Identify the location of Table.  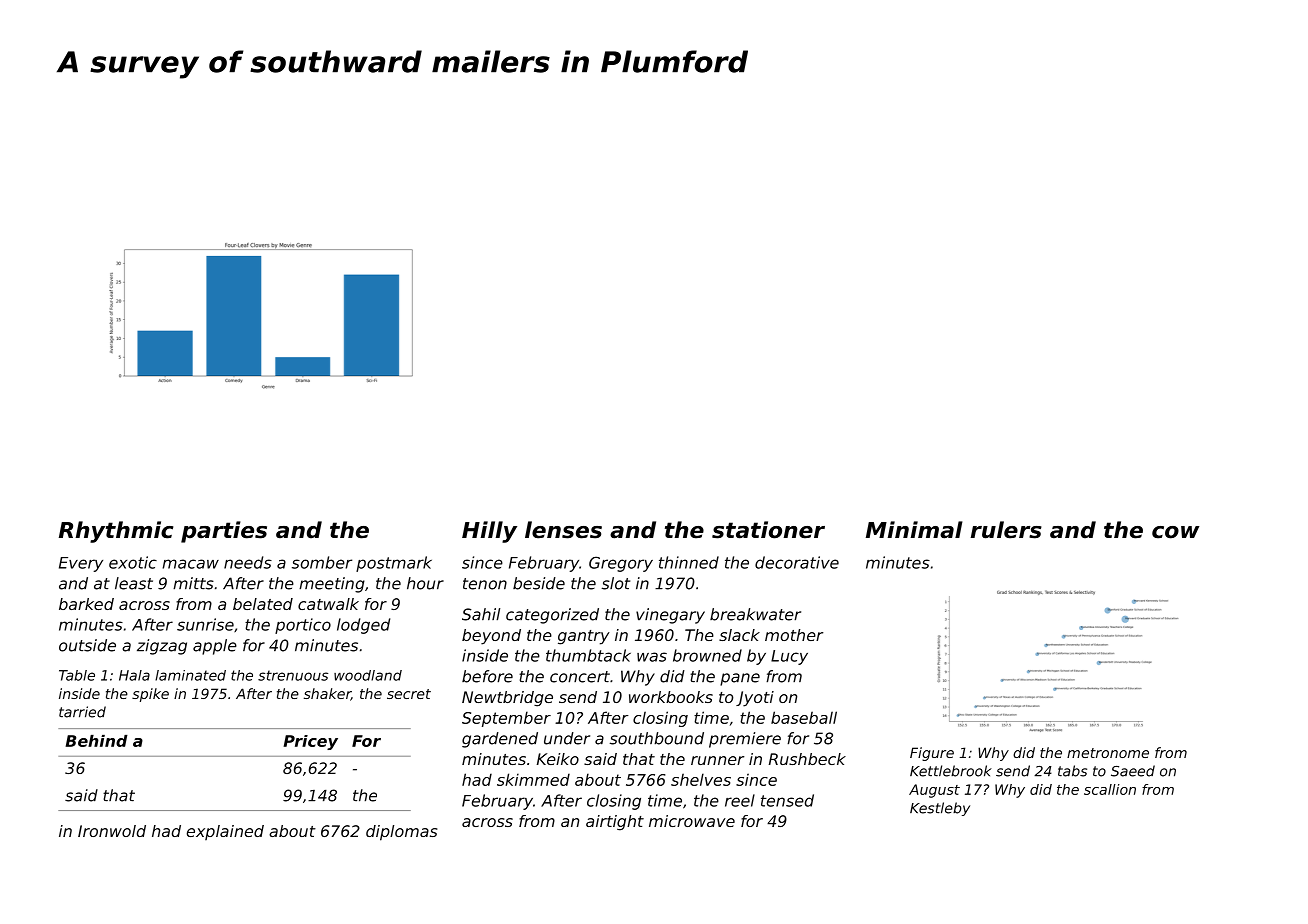
(77, 675).
